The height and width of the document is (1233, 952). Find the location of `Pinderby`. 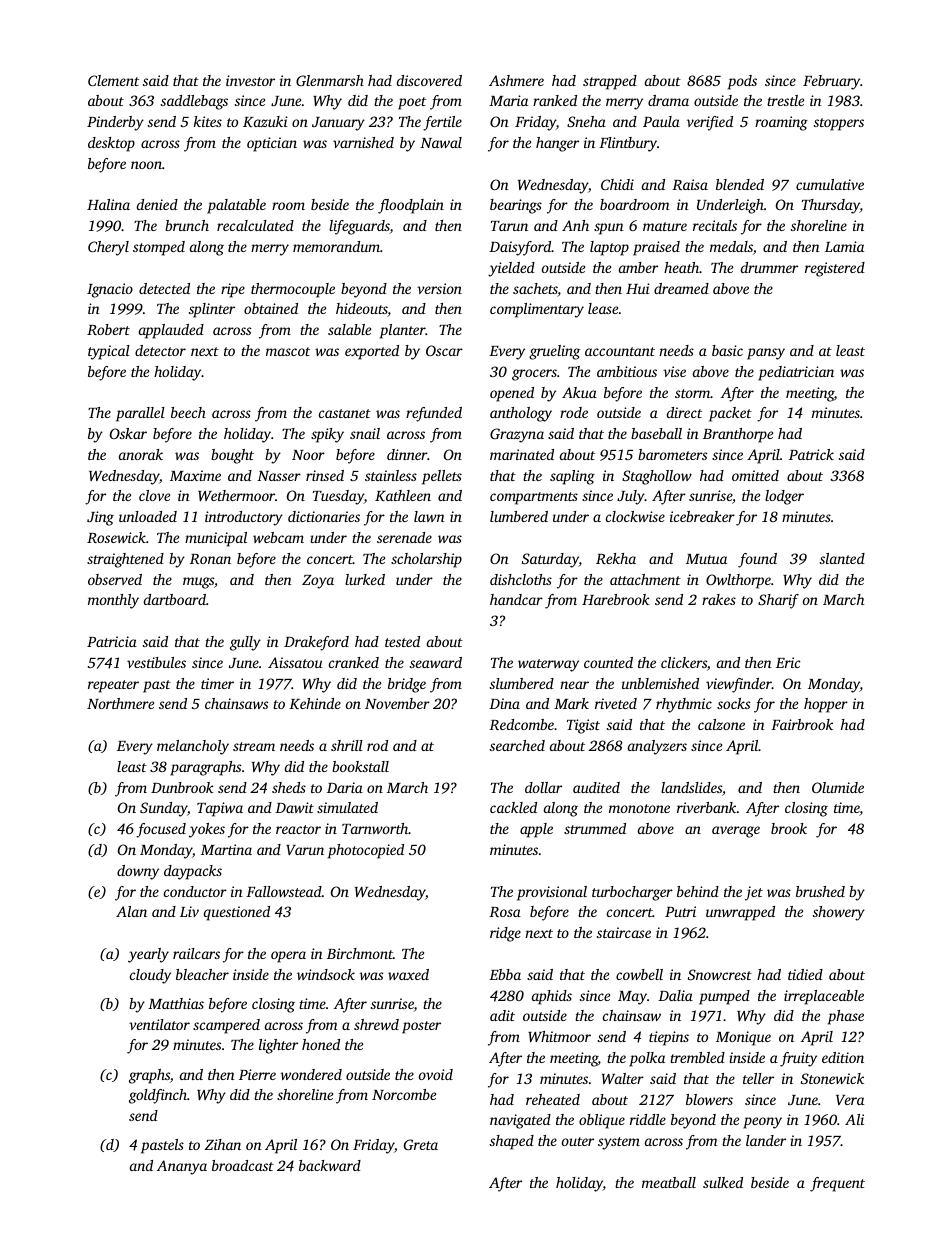

Pinderby is located at coordinates (115, 123).
